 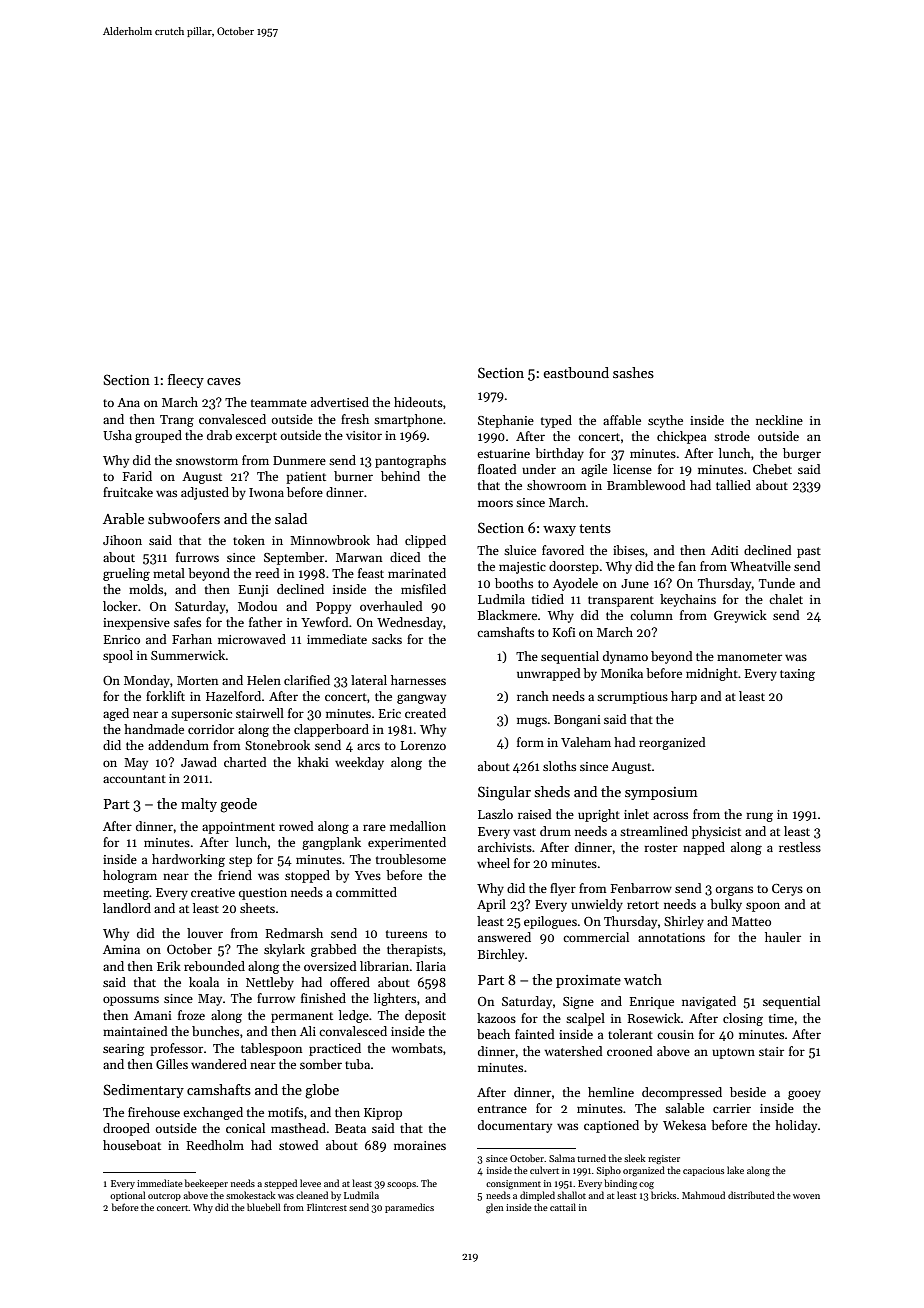 I want to click on Farid, so click(x=137, y=476).
